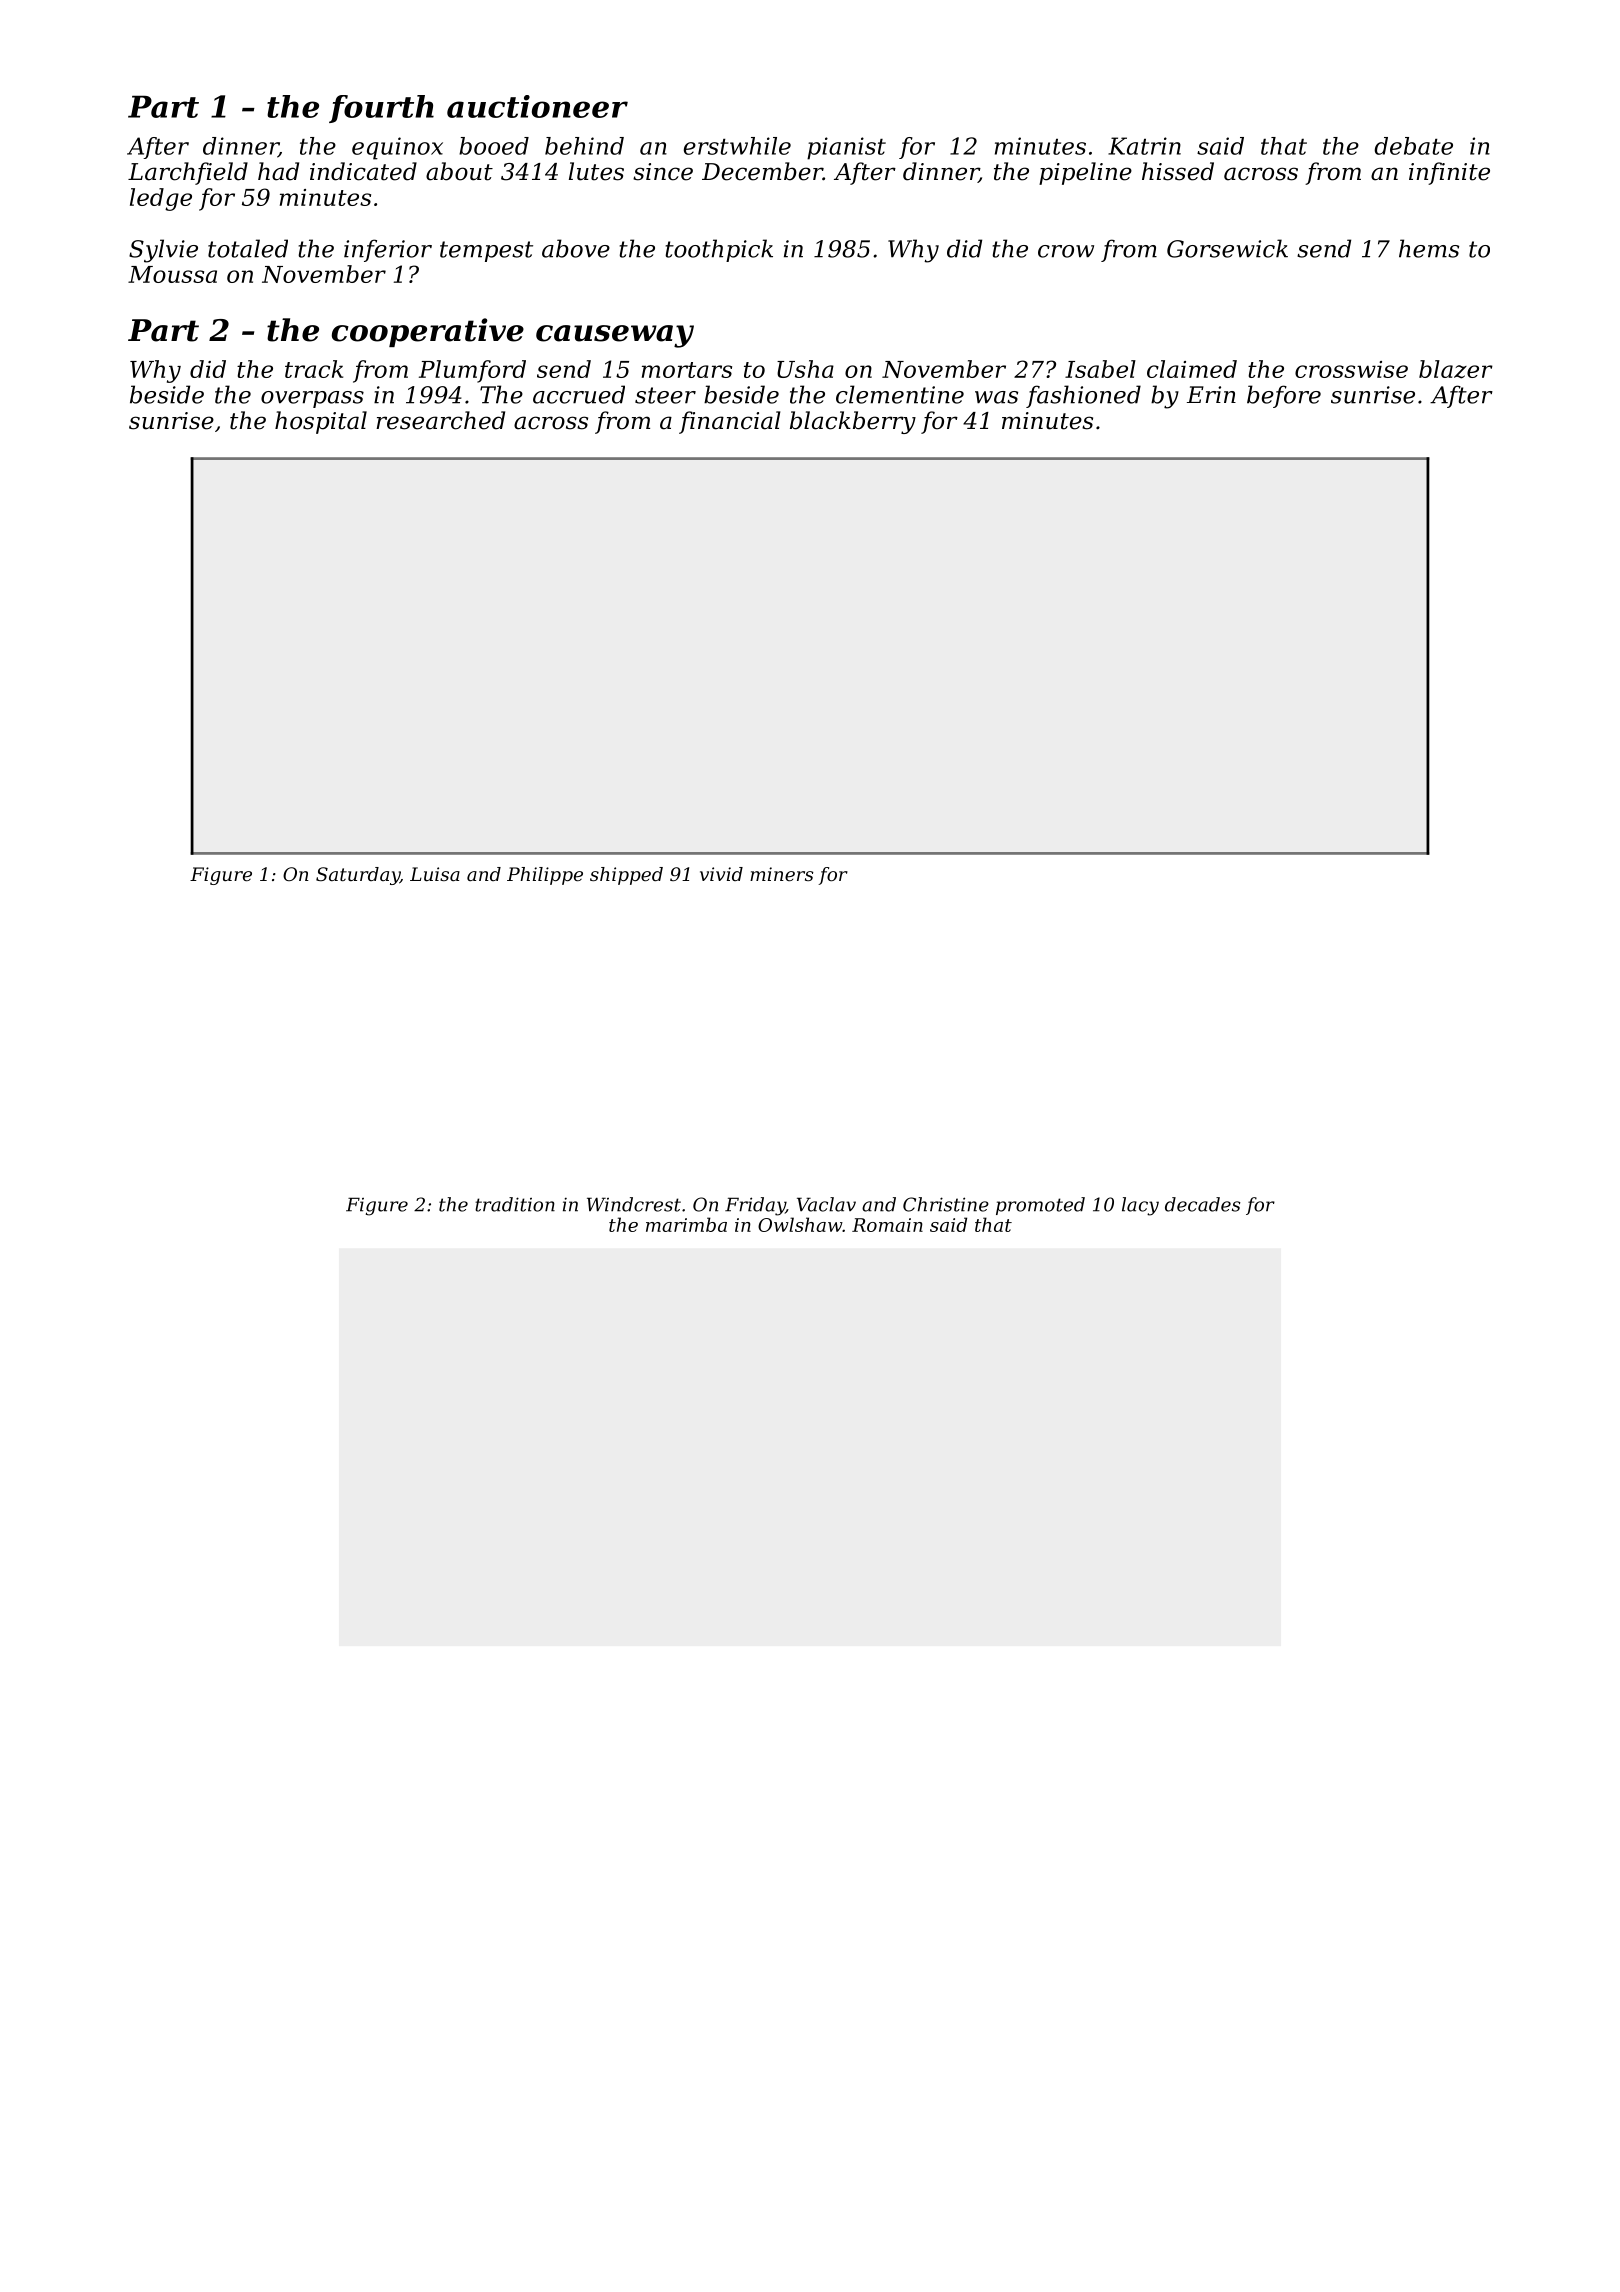 The height and width of the page is (2292, 1620). What do you see at coordinates (358, 876) in the page?
I see `Saturday` at bounding box center [358, 876].
